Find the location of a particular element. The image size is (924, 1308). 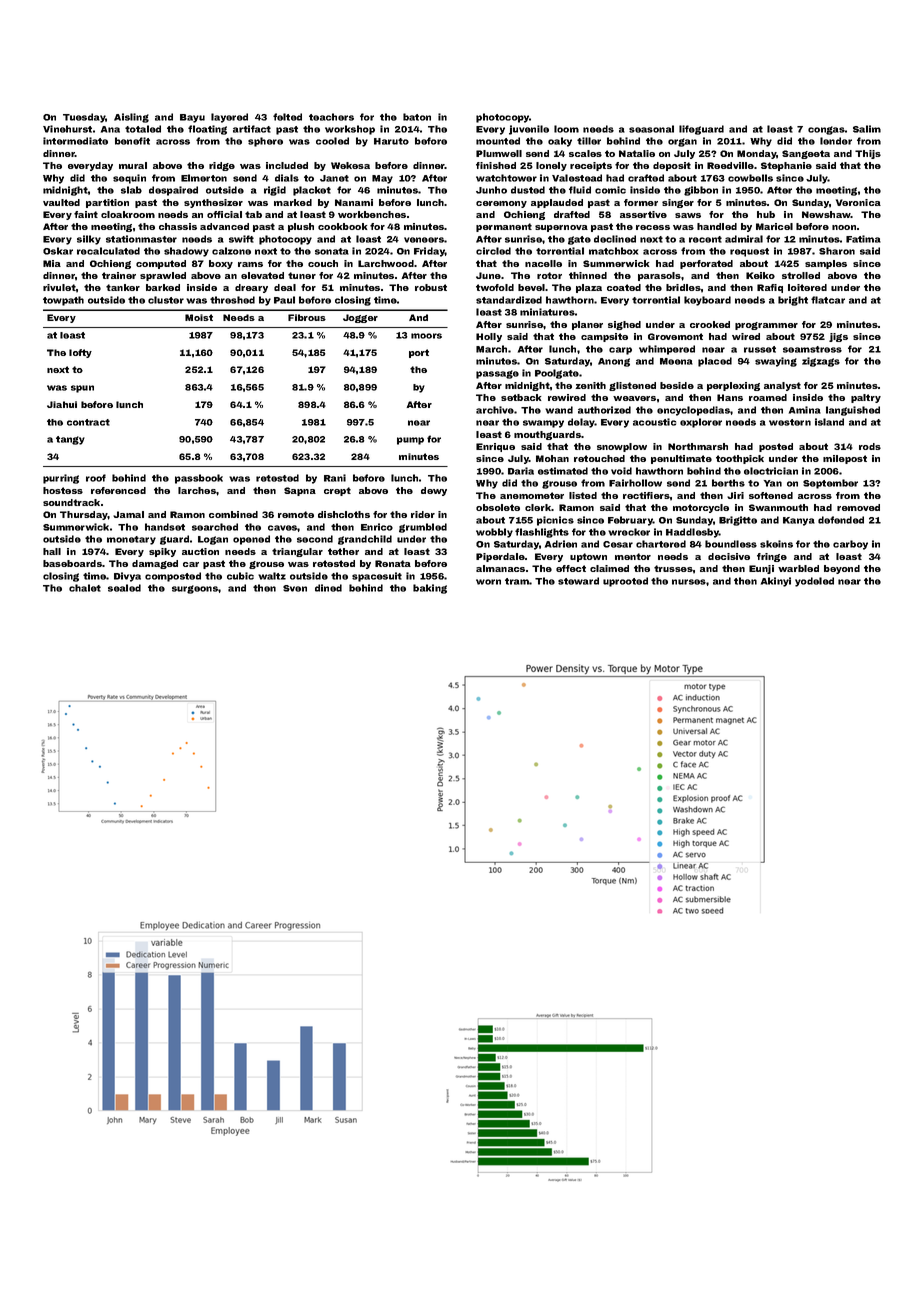

organ is located at coordinates (682, 142).
